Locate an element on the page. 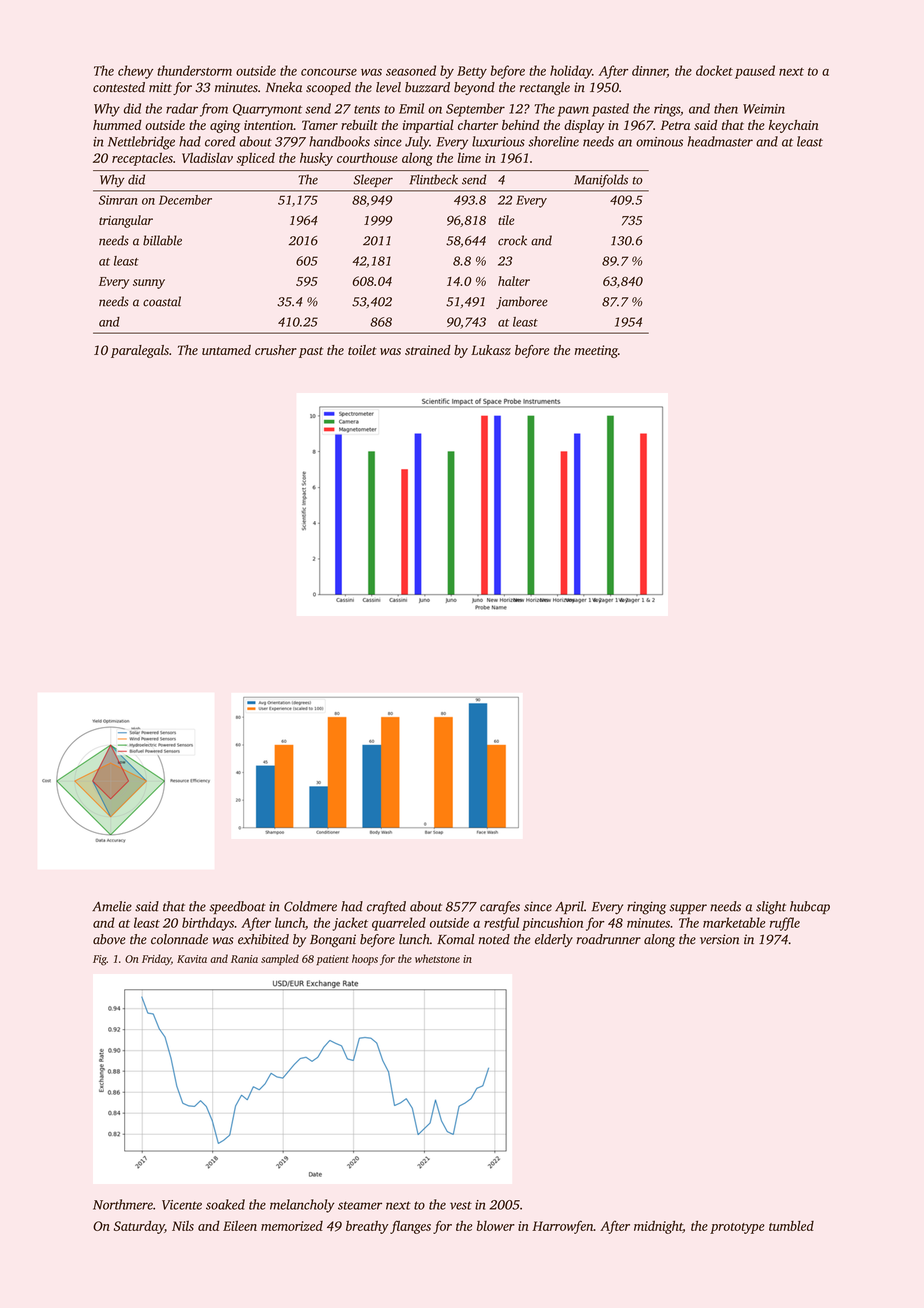  concourse is located at coordinates (329, 72).
